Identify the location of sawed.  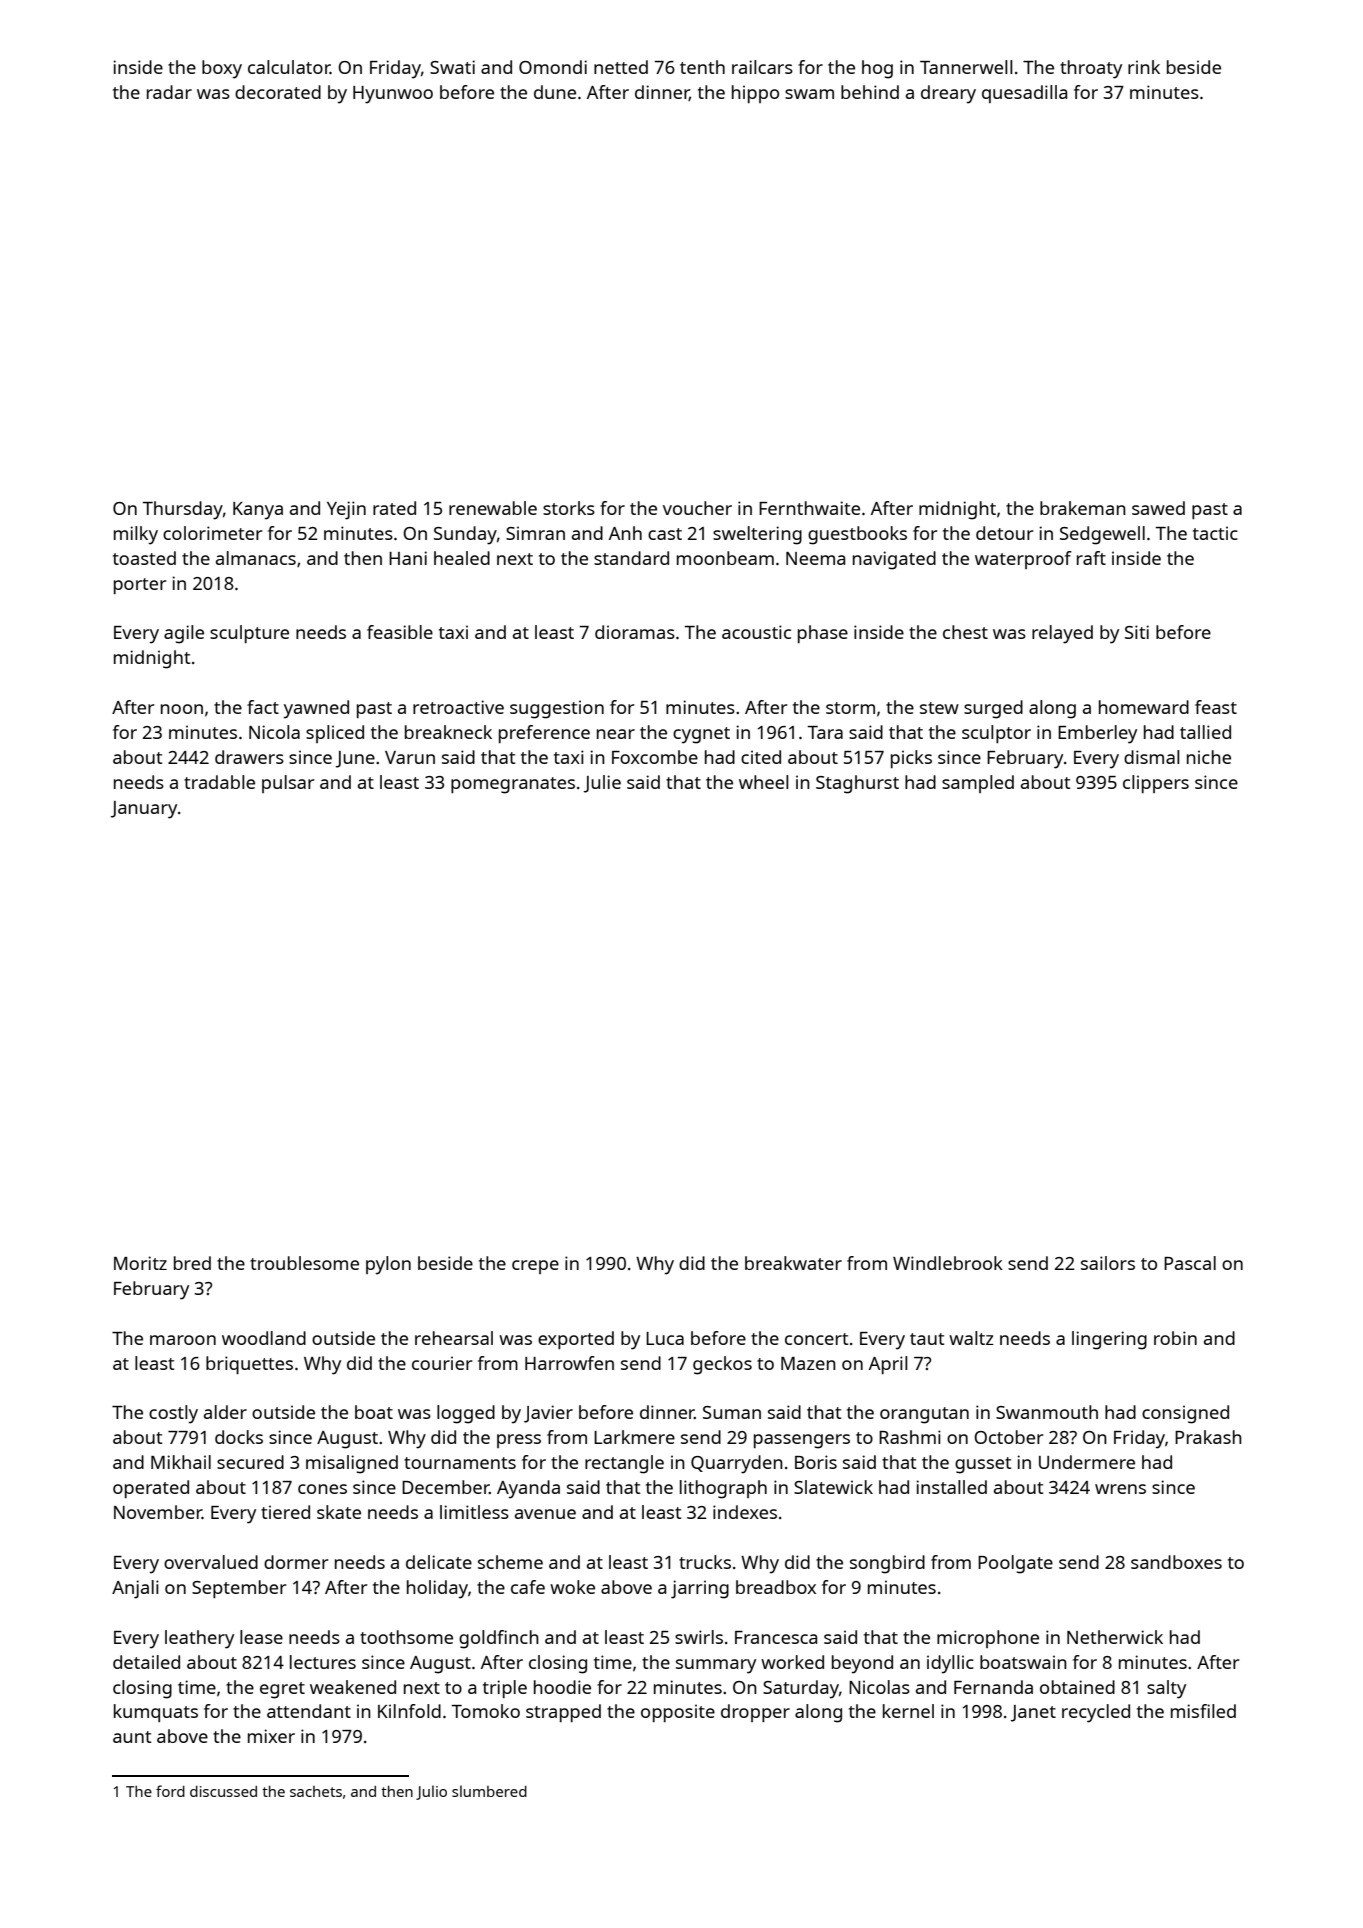
(1158, 508).
